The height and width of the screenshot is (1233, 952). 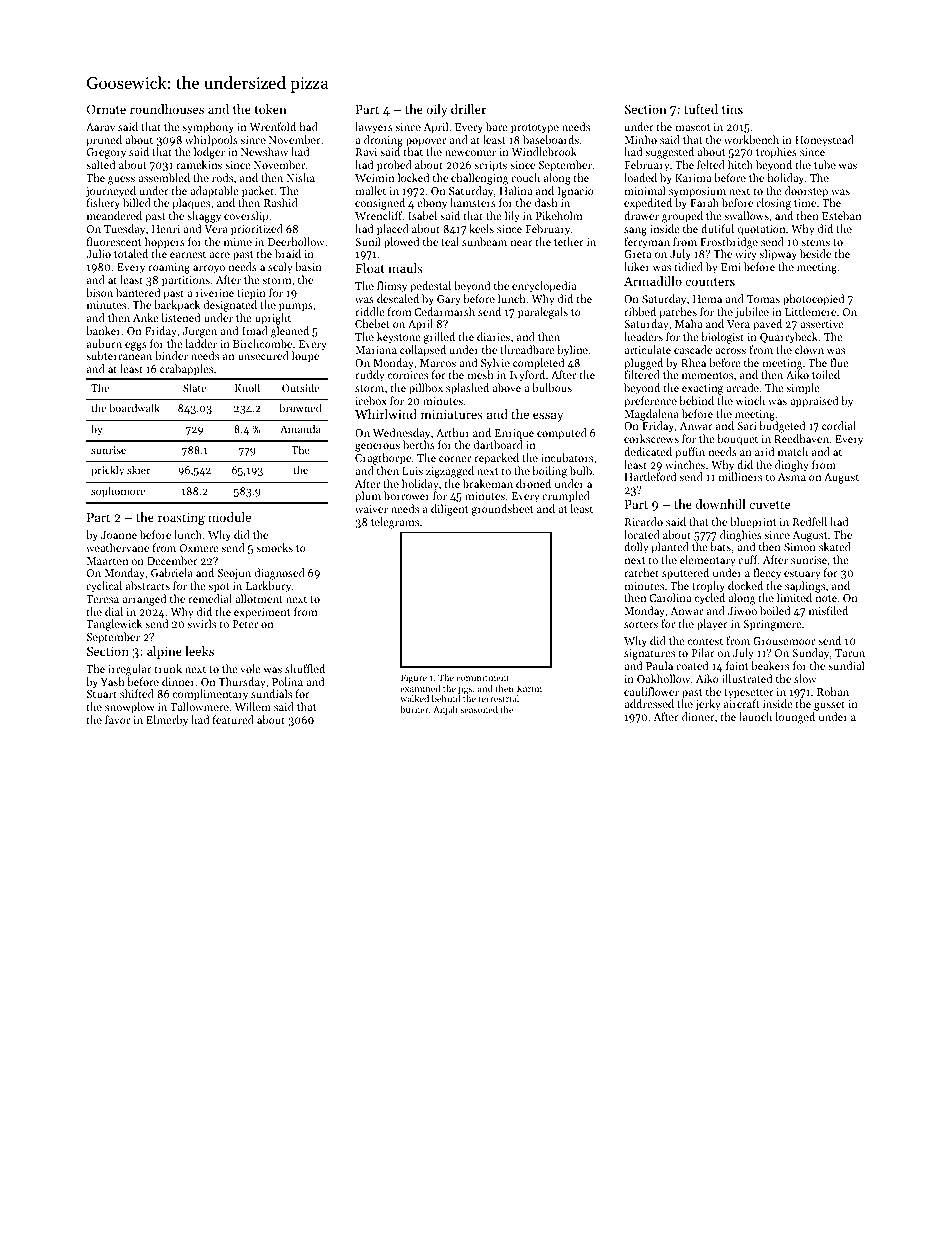 What do you see at coordinates (414, 678) in the screenshot?
I see `Figure` at bounding box center [414, 678].
